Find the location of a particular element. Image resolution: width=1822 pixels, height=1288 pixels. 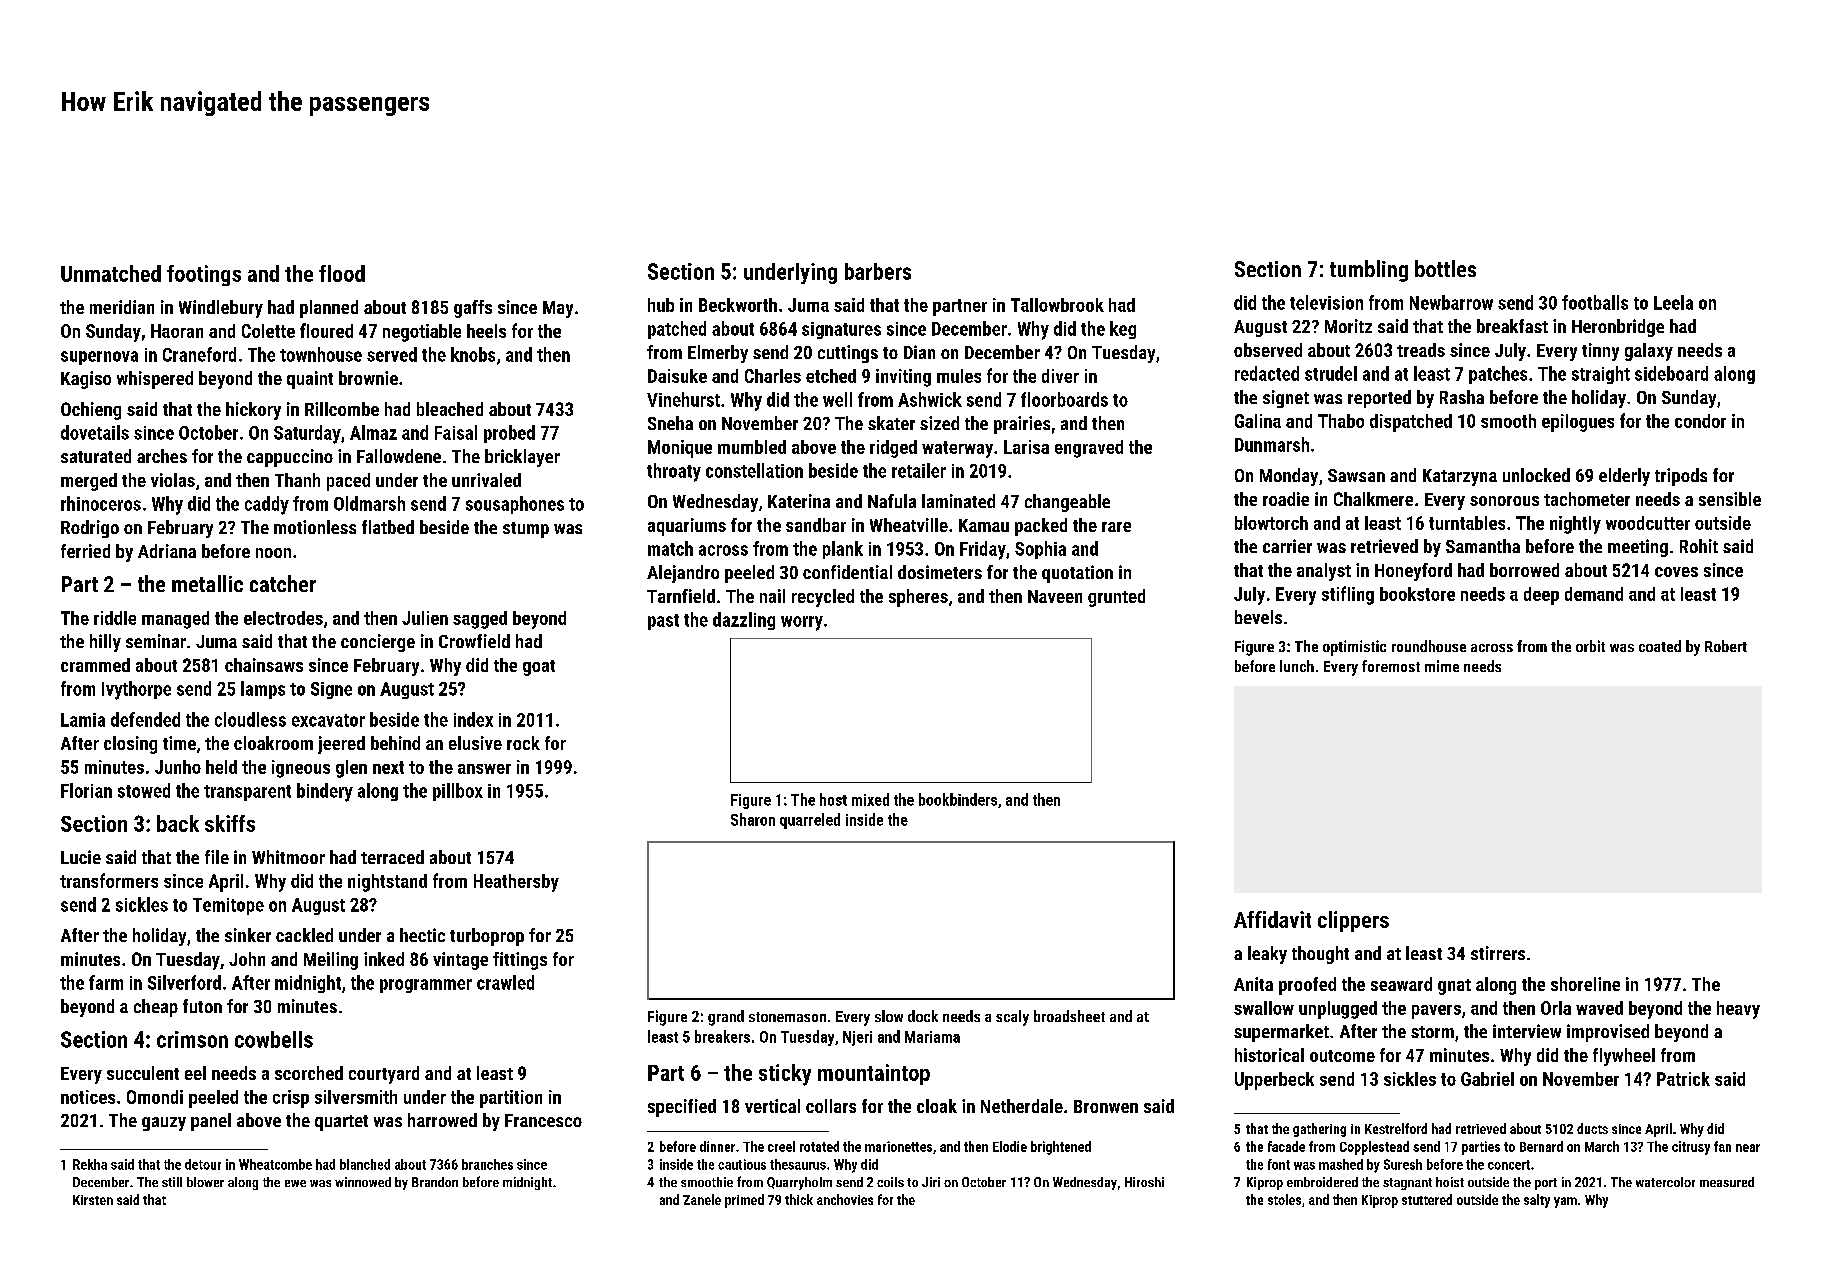

coated is located at coordinates (1660, 646).
